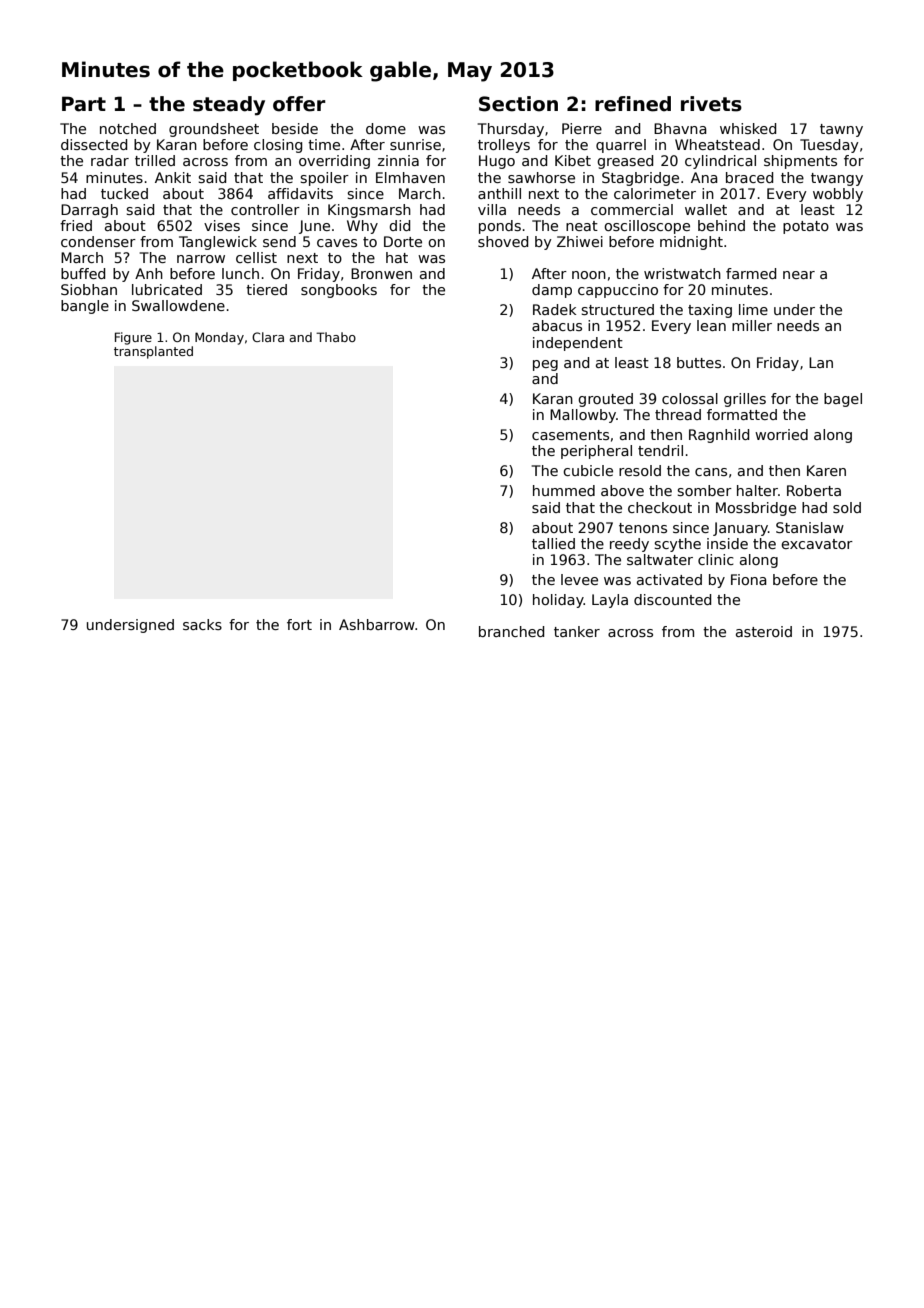 The height and width of the document is (1308, 924). Describe the element at coordinates (711, 104) in the document. I see `rivets` at that location.
